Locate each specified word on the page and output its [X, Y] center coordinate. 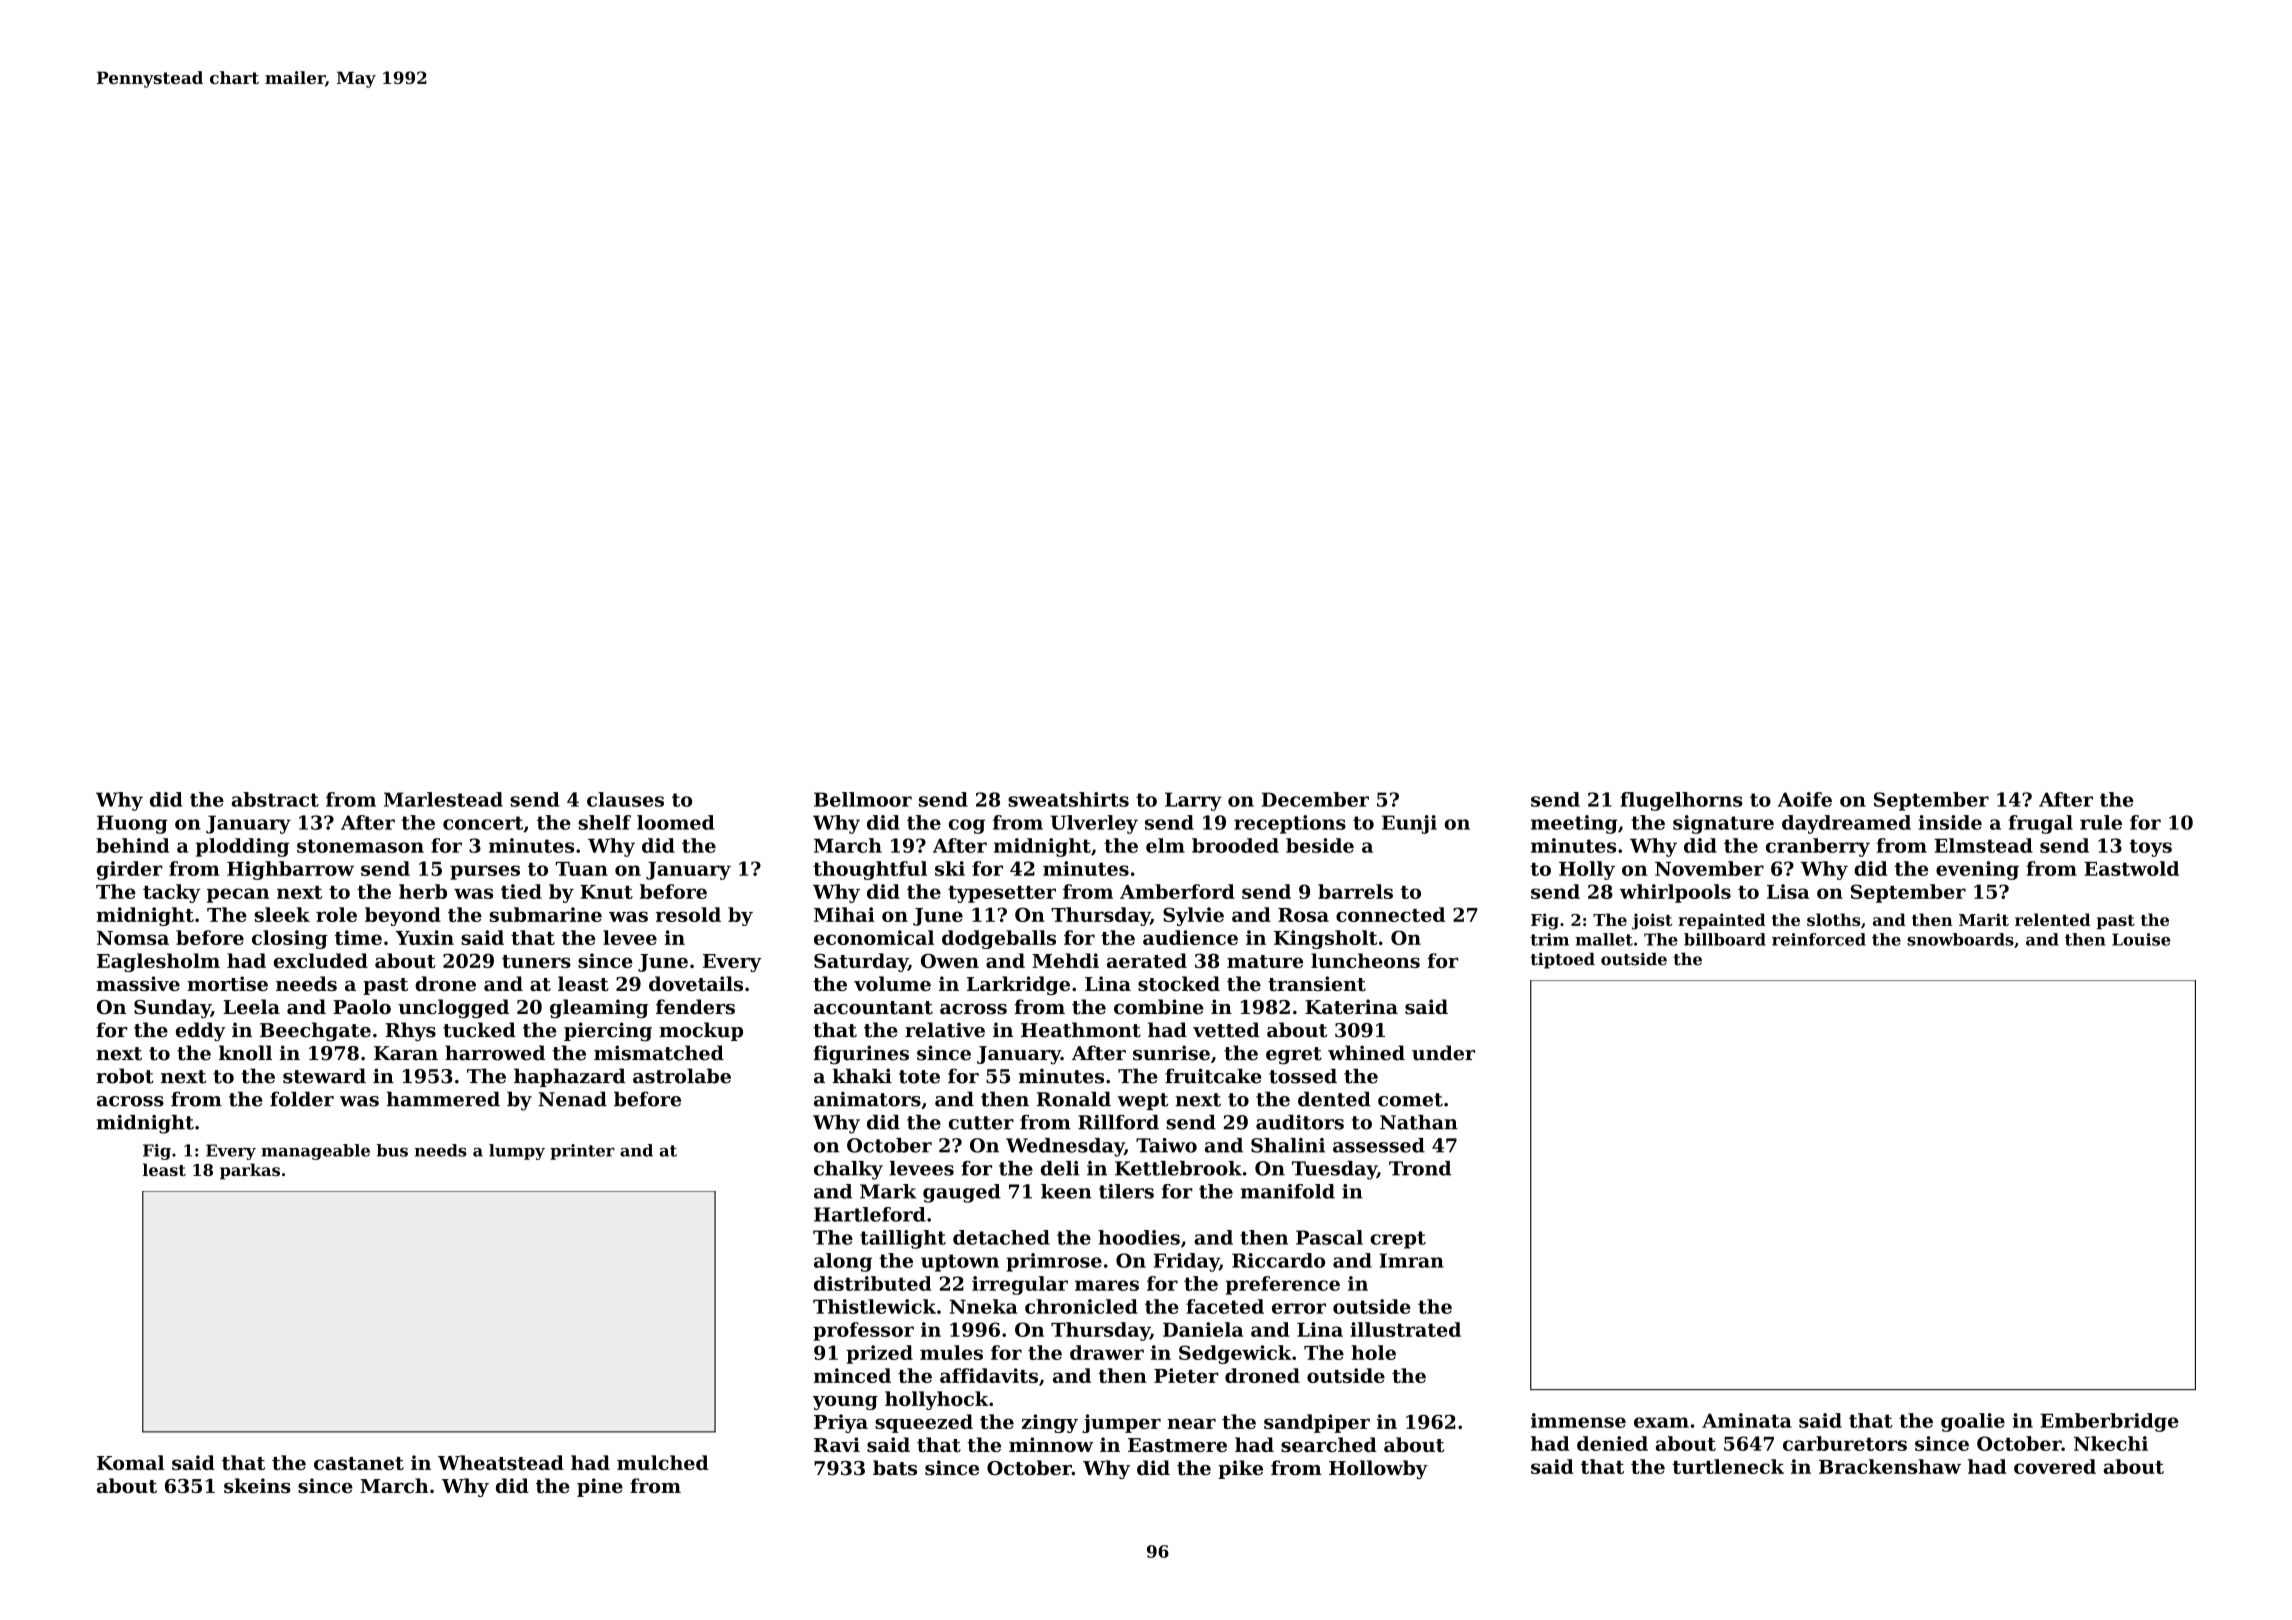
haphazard [570, 1077]
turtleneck [1728, 1466]
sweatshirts [1068, 799]
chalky [848, 1170]
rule [2101, 822]
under [1443, 1053]
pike [1240, 1469]
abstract [275, 799]
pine [600, 1487]
